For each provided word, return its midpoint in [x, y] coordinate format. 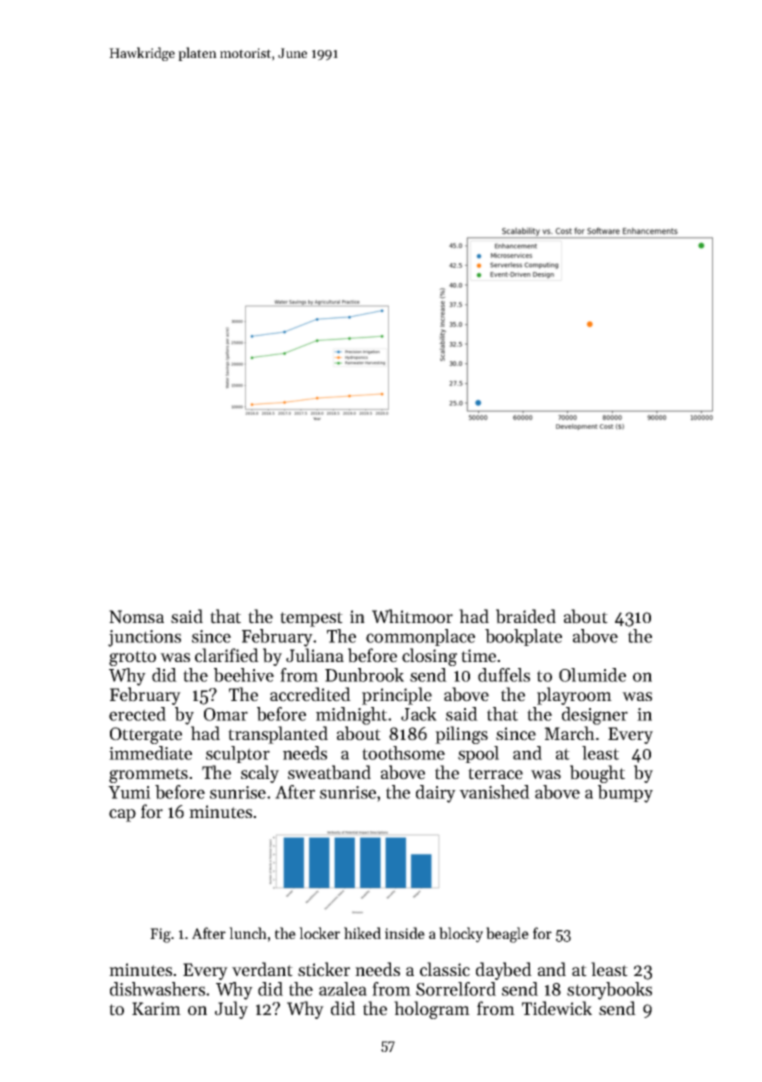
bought [597, 774]
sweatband [329, 772]
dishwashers [157, 989]
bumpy [625, 794]
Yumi [129, 792]
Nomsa [136, 617]
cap [122, 815]
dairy [436, 794]
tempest [311, 619]
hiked [362, 933]
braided [526, 616]
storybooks [609, 991]
